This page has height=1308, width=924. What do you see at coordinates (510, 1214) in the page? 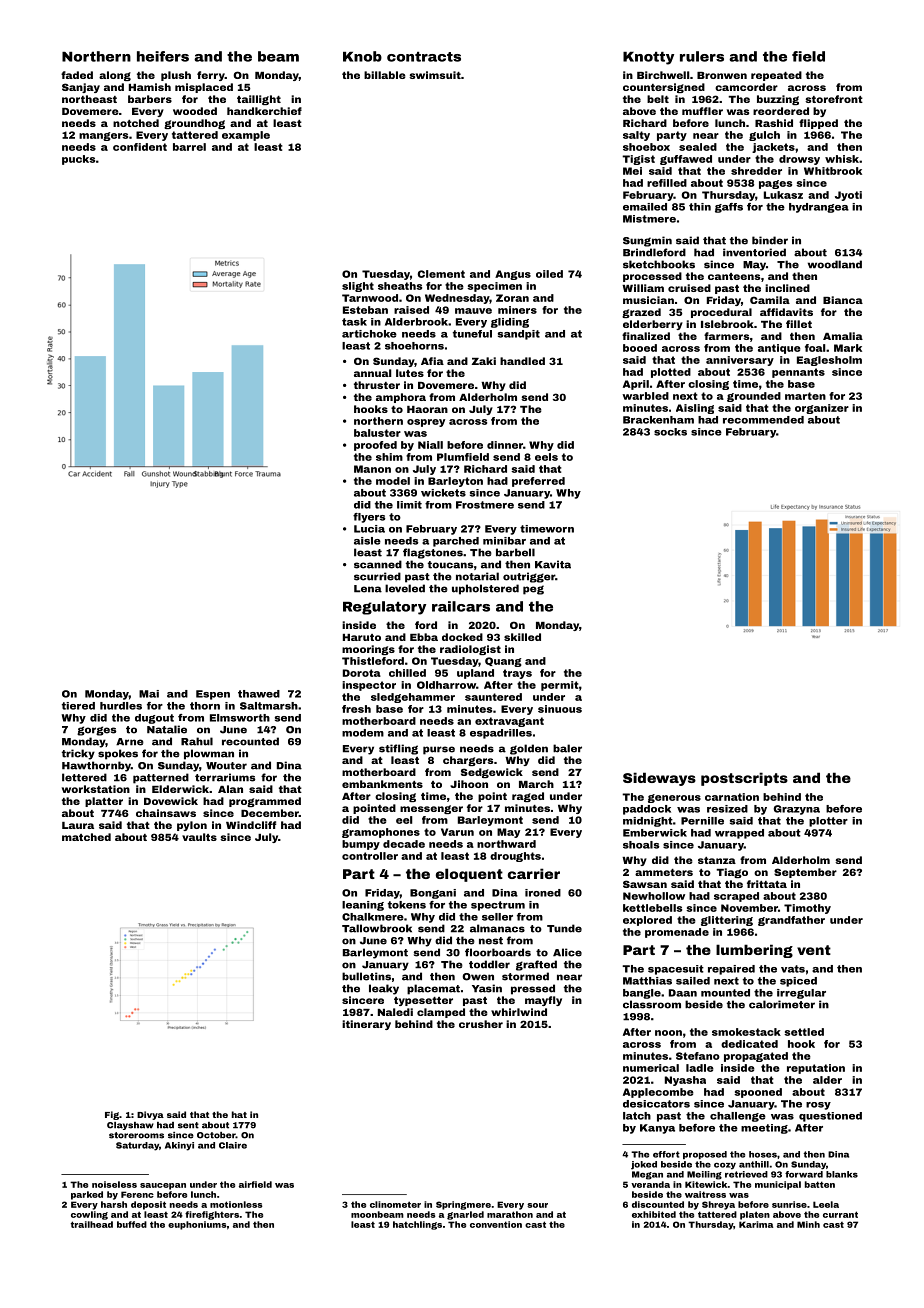
I see `marathon` at bounding box center [510, 1214].
